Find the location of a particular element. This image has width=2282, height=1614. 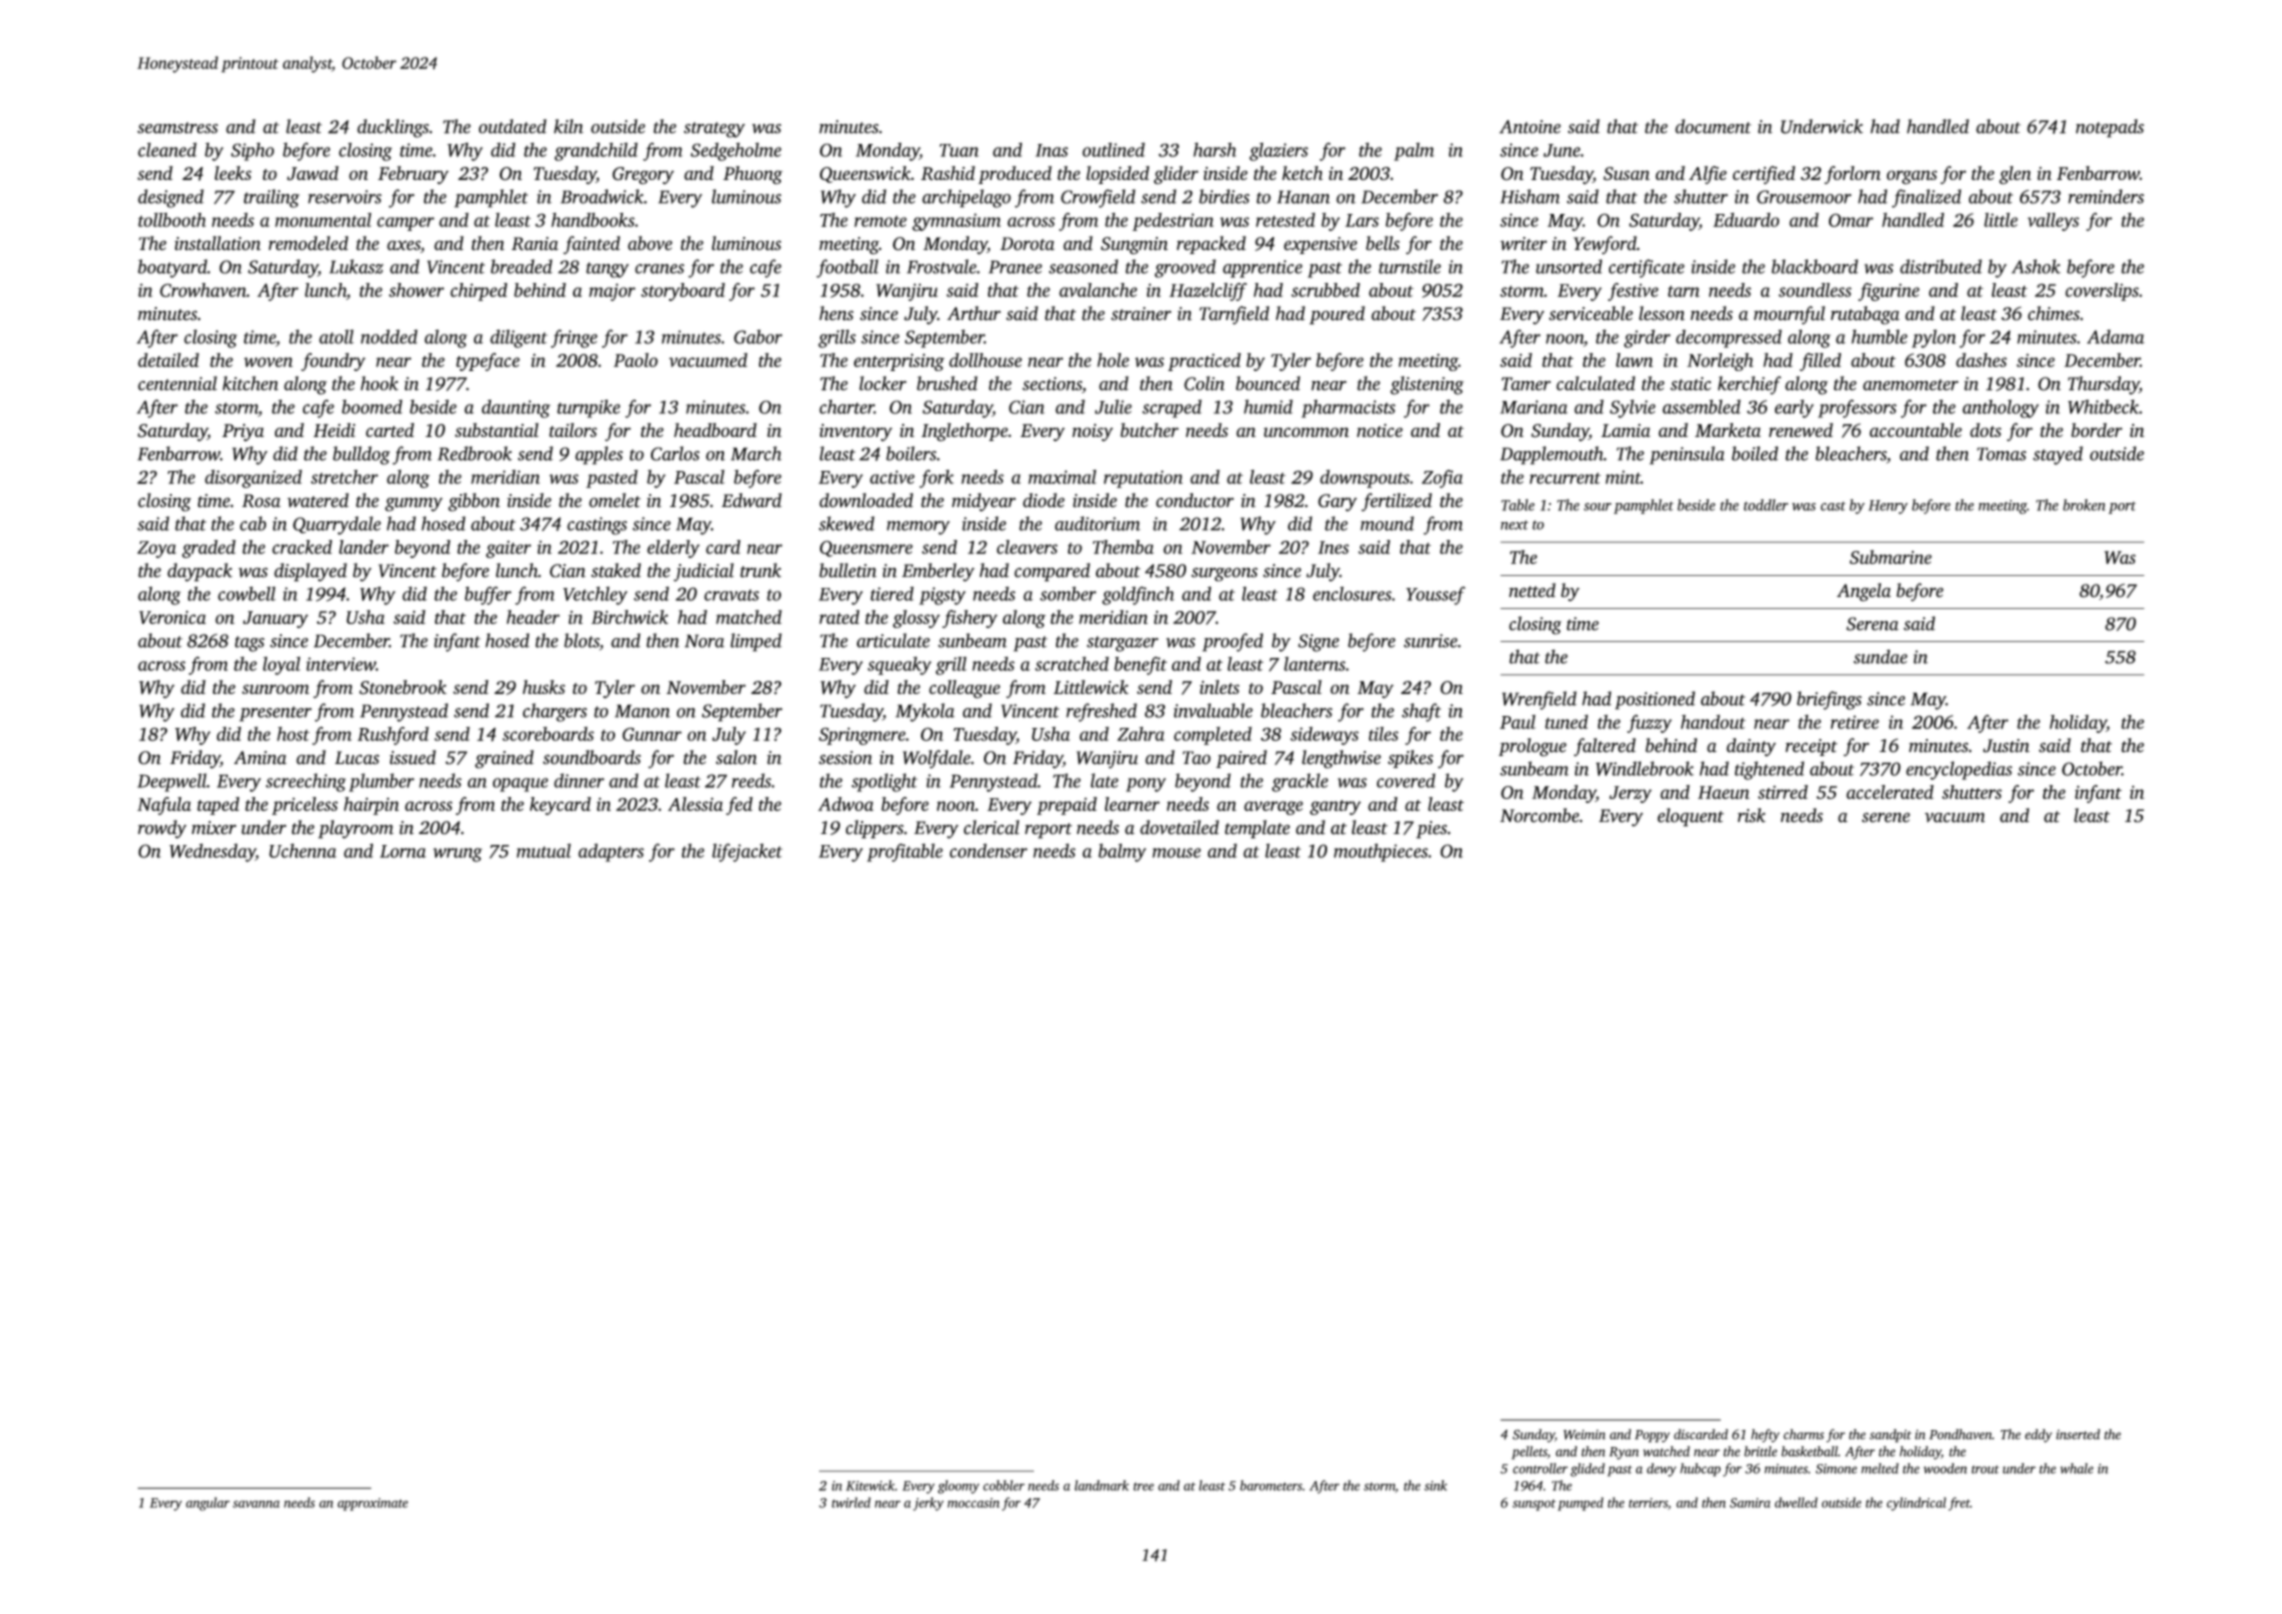

remote is located at coordinates (880, 221).
